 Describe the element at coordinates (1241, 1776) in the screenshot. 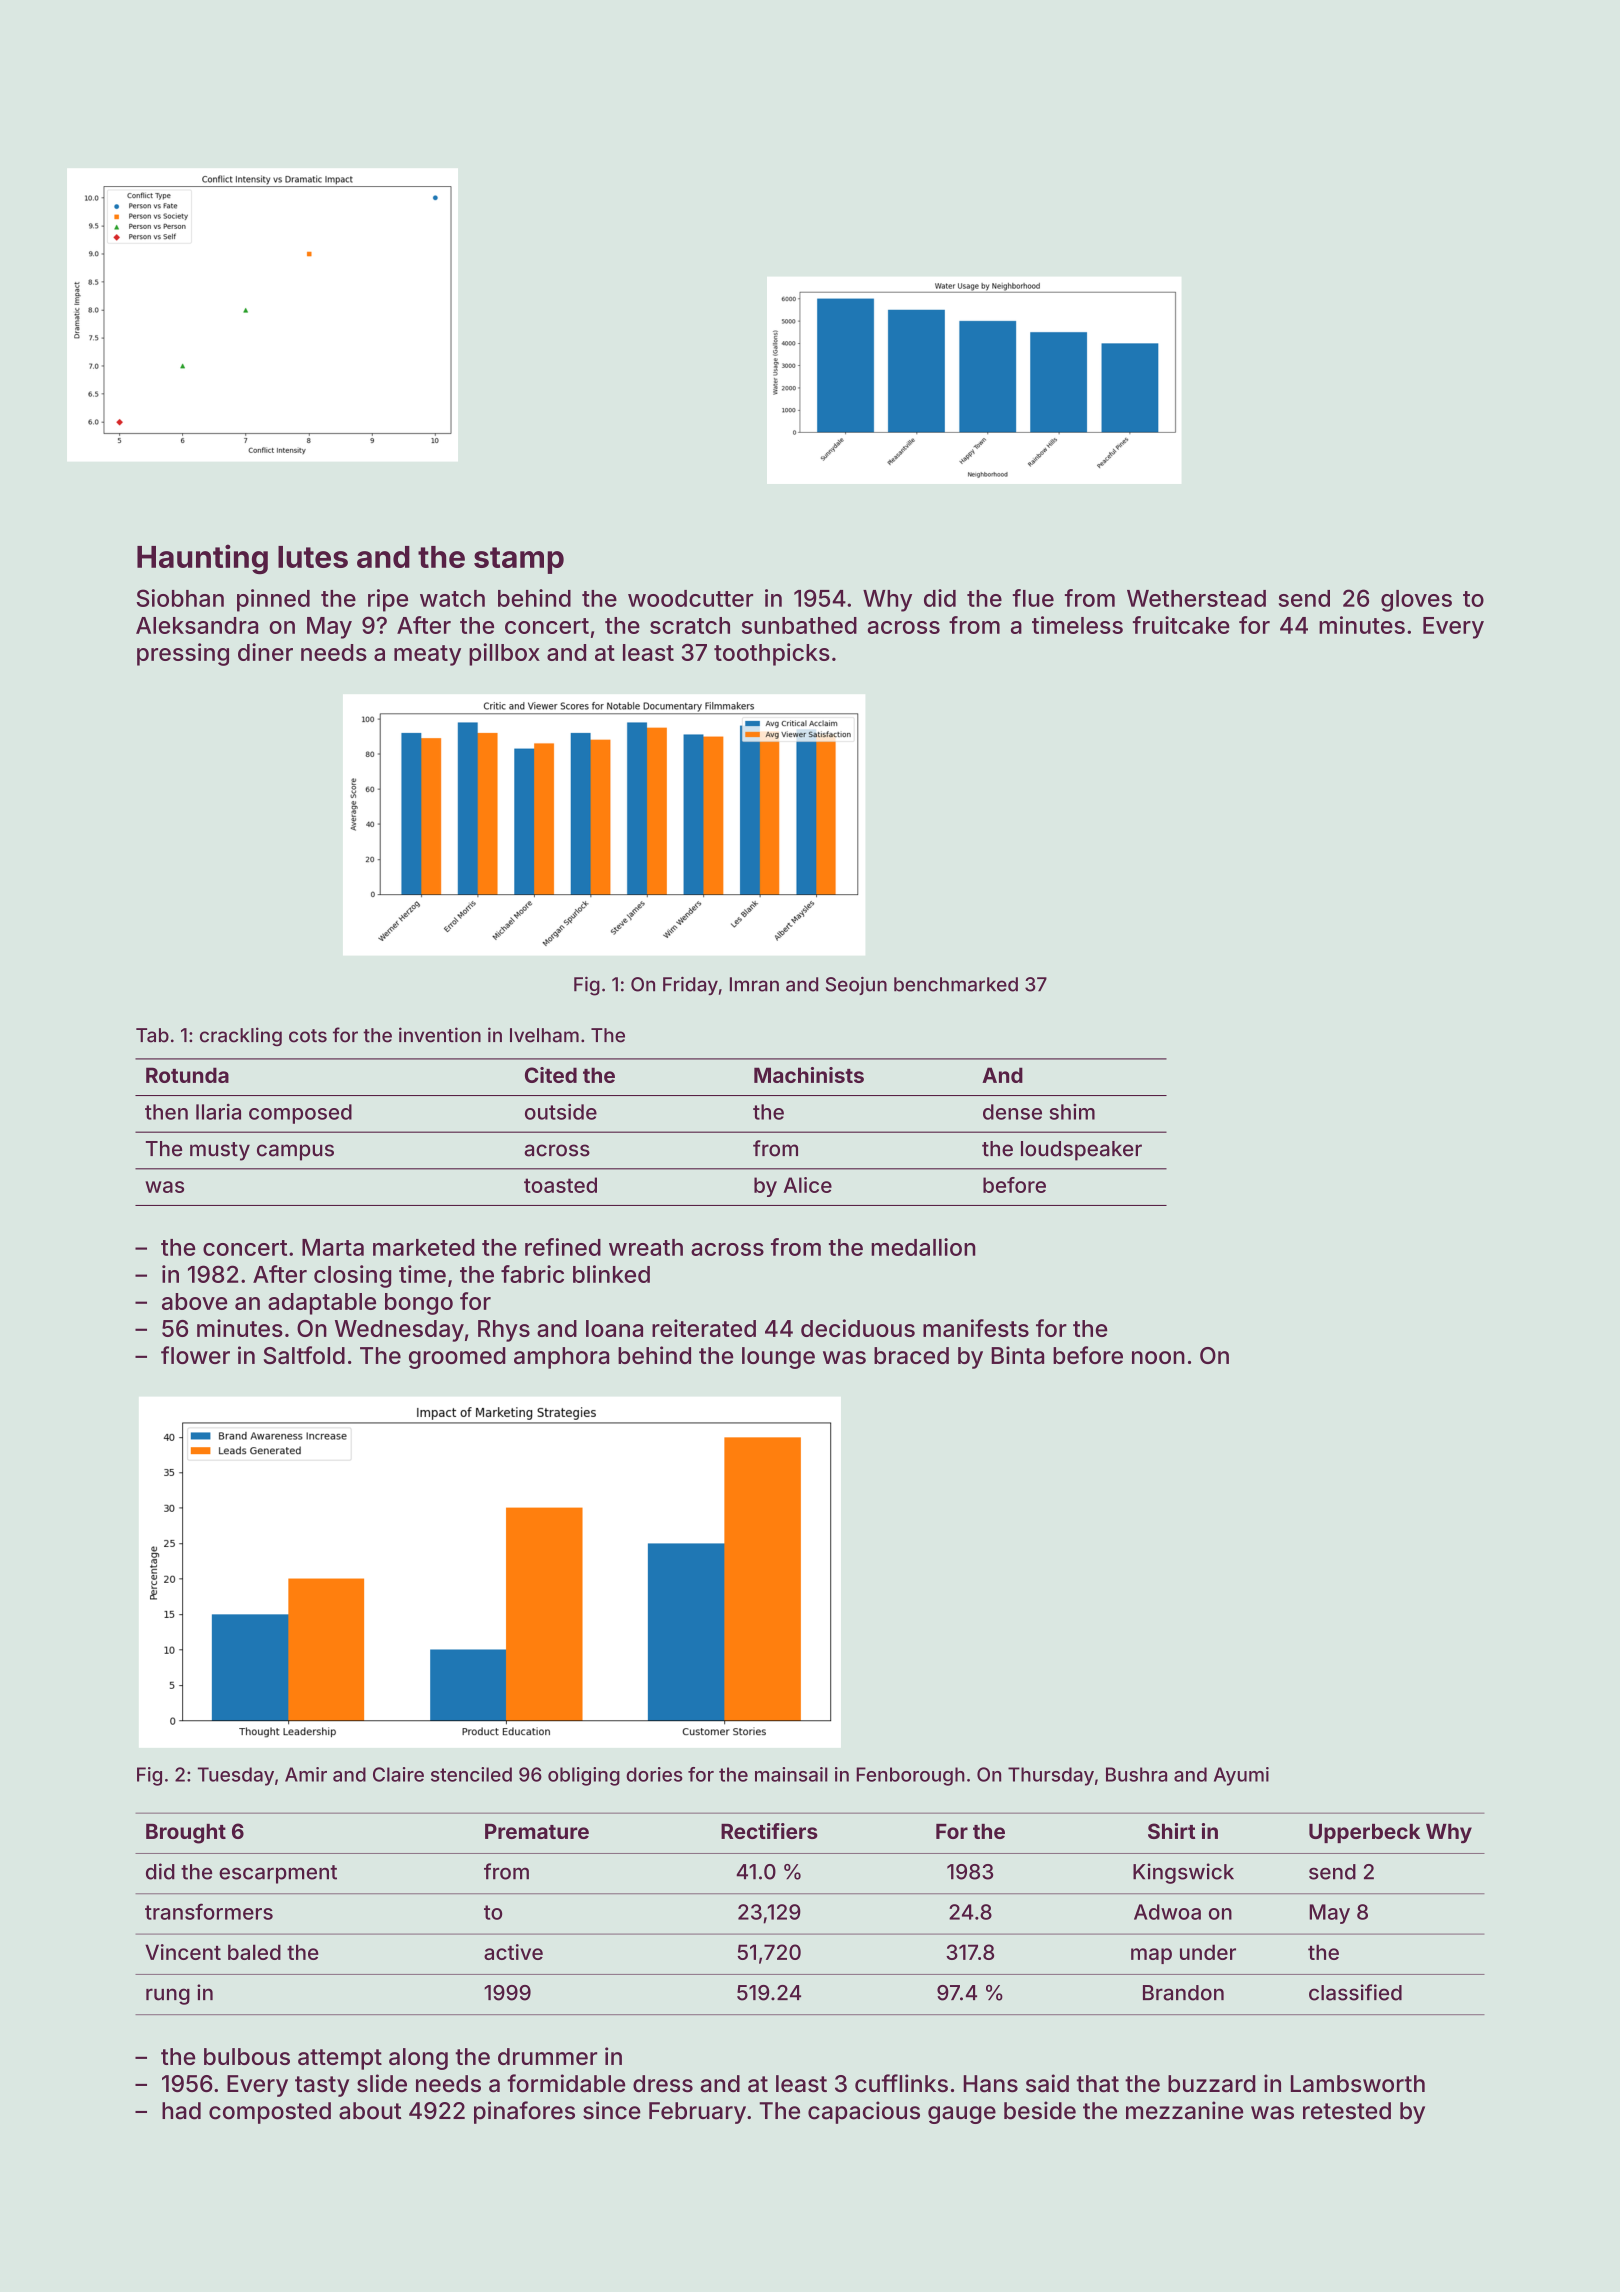

I see `Ayumi` at that location.
